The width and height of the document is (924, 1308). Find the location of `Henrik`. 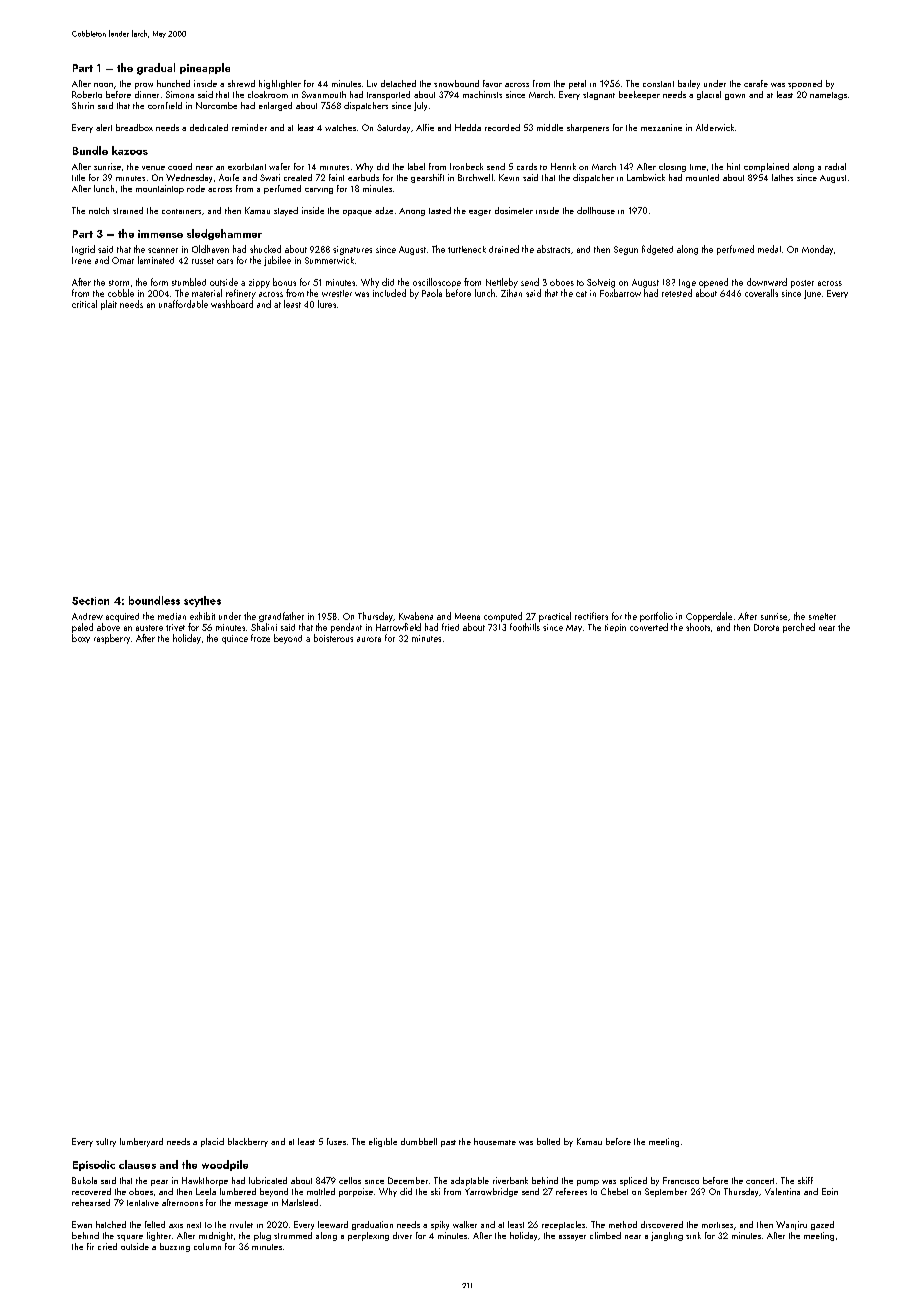

Henrik is located at coordinates (563, 166).
